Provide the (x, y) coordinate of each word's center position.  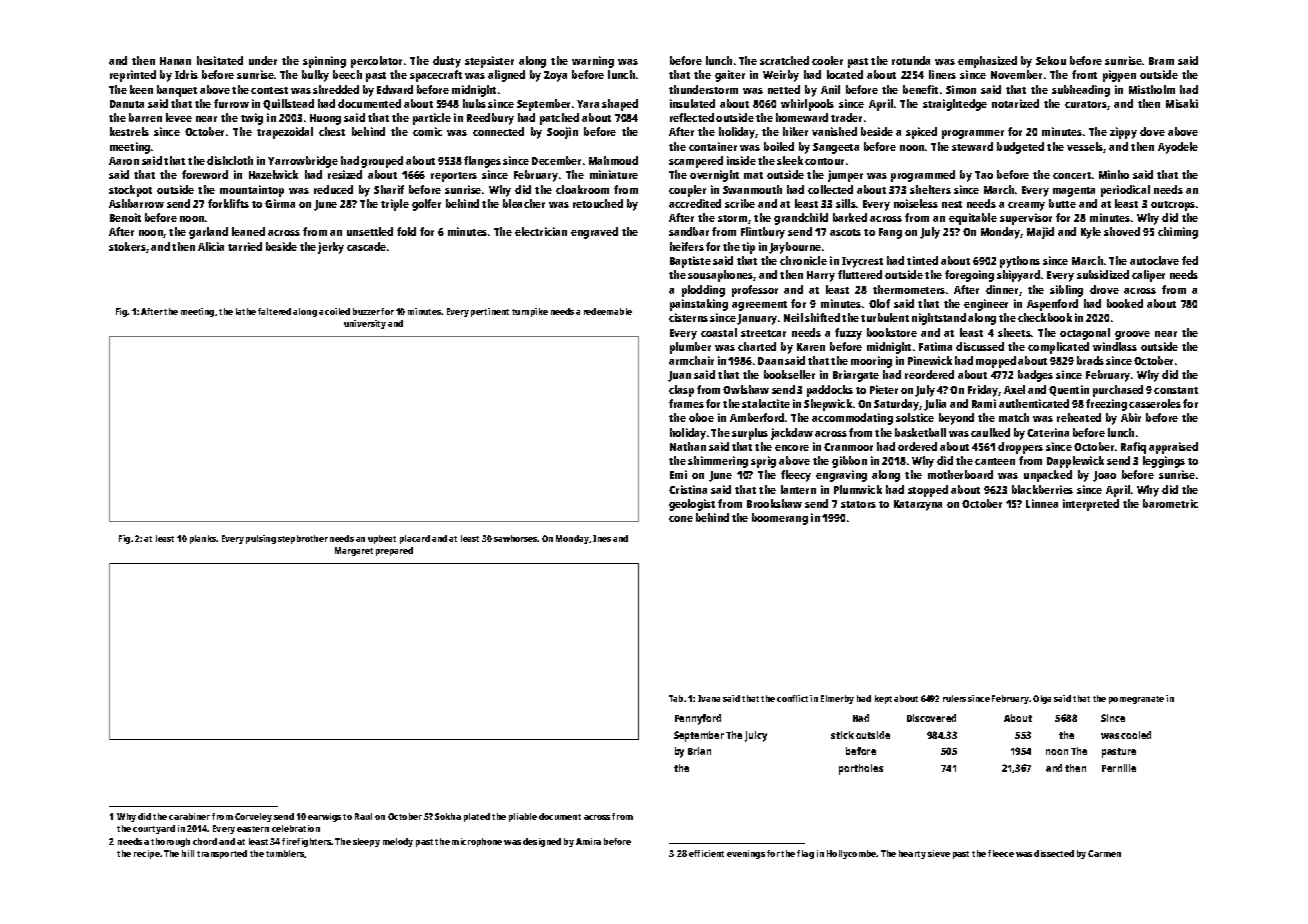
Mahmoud (613, 160)
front (1084, 74)
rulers (954, 698)
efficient (706, 853)
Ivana (709, 698)
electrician (541, 231)
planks (203, 539)
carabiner (189, 816)
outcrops (1173, 206)
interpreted (1091, 505)
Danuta (127, 104)
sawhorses (516, 538)
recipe (147, 854)
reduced (333, 189)
